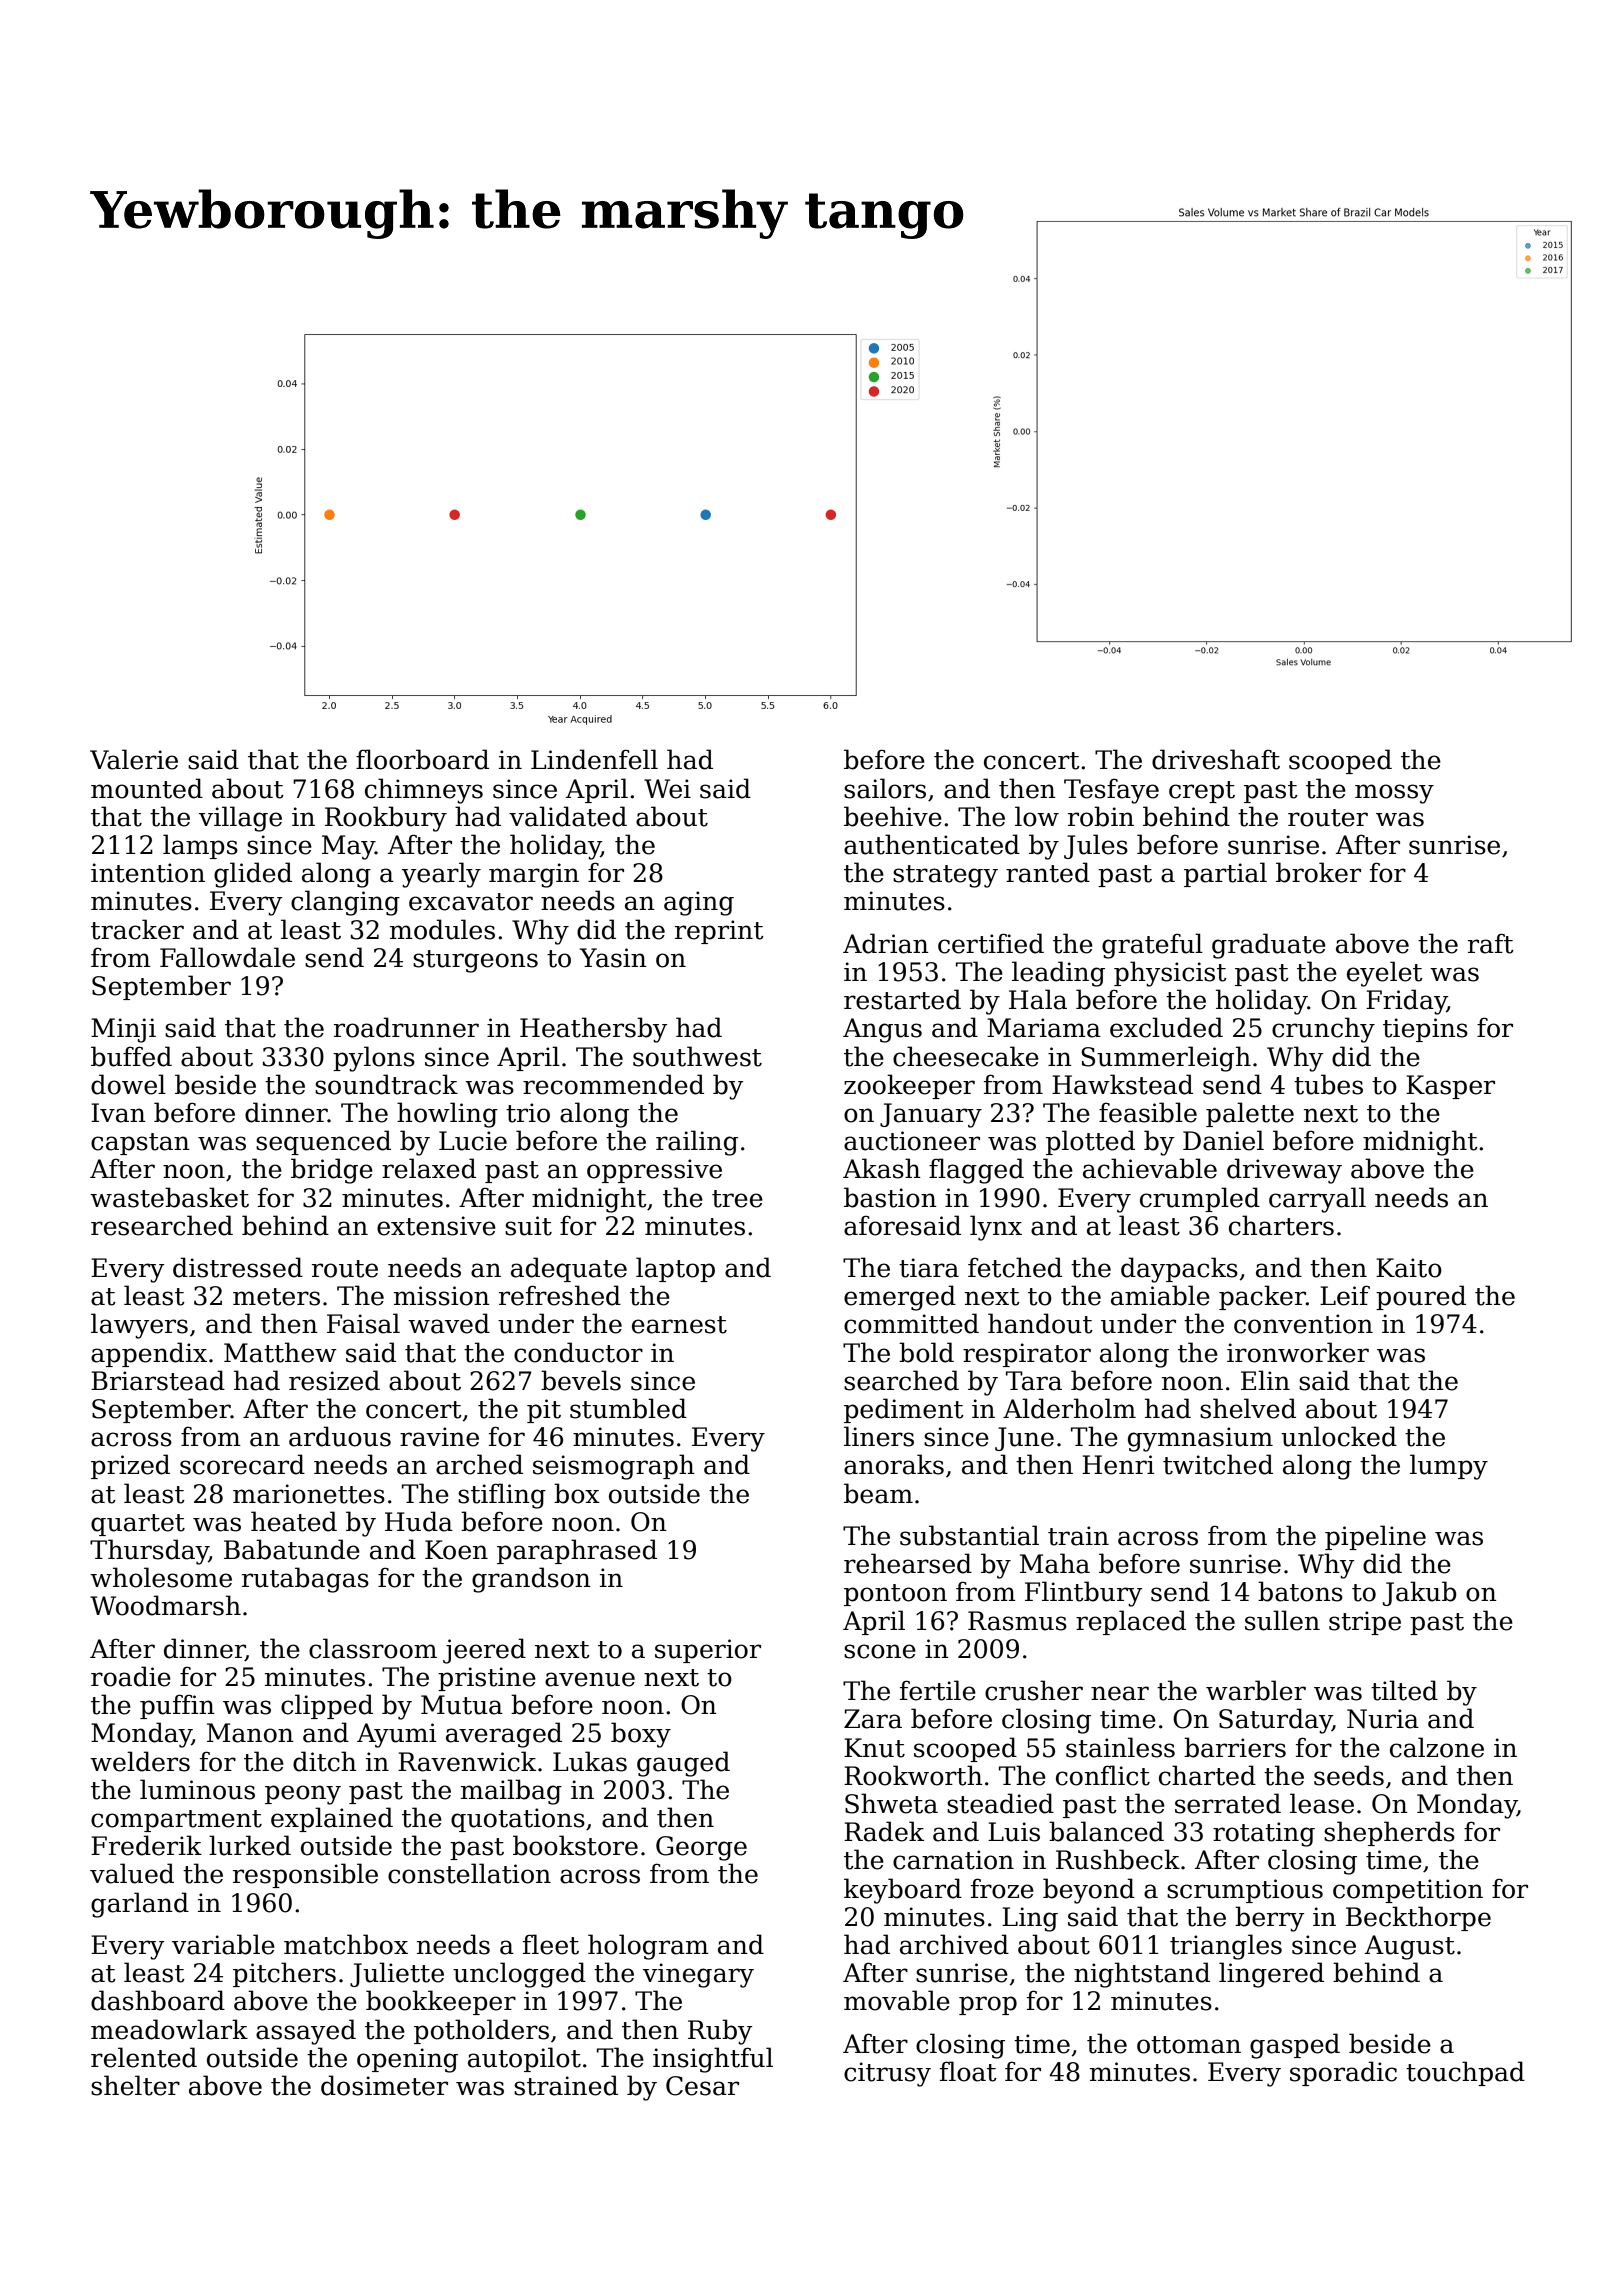 This image has height=2292, width=1620. What do you see at coordinates (713, 2060) in the image?
I see `insightful` at bounding box center [713, 2060].
